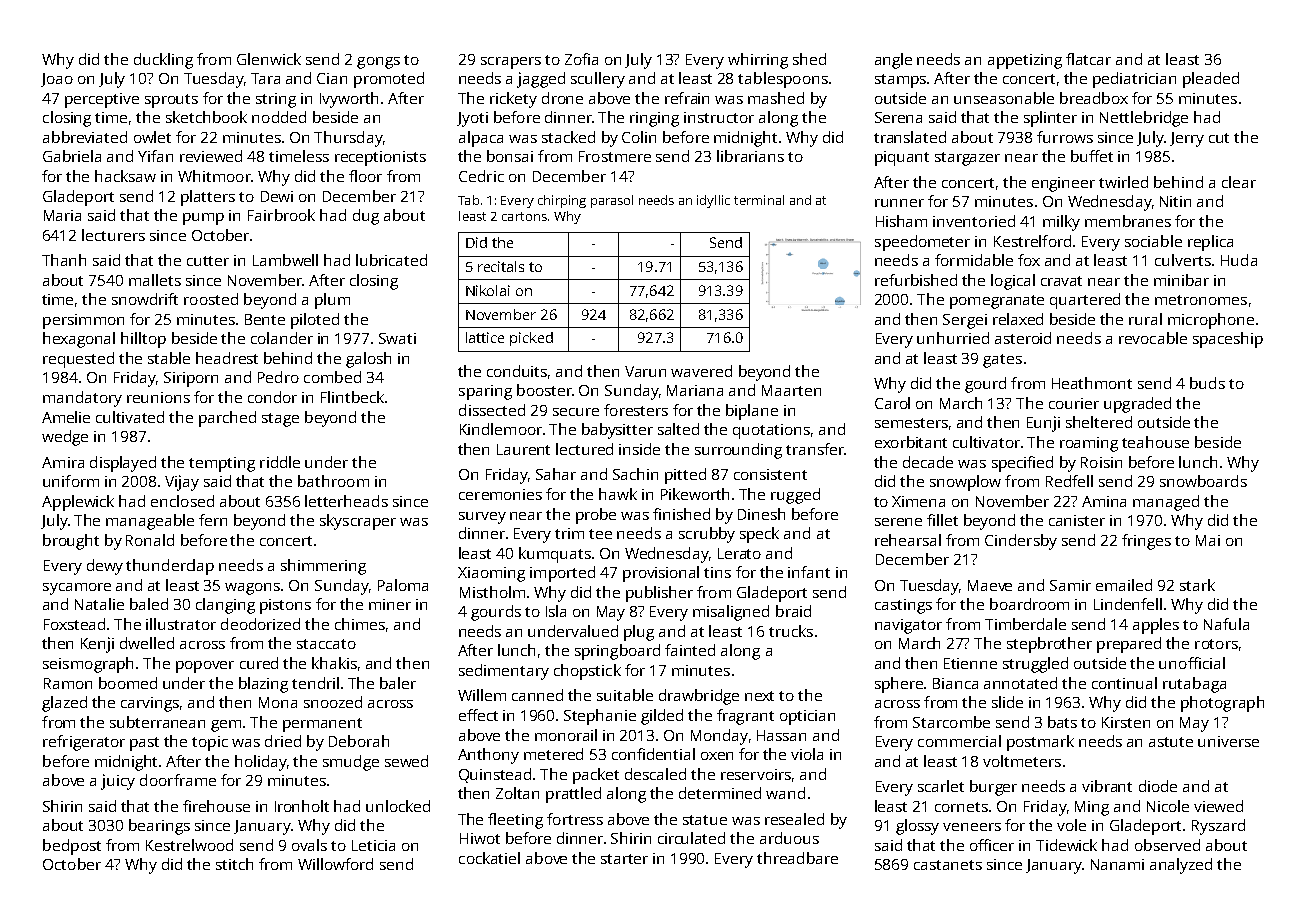 The height and width of the screenshot is (924, 1308). I want to click on Amina, so click(1104, 501).
